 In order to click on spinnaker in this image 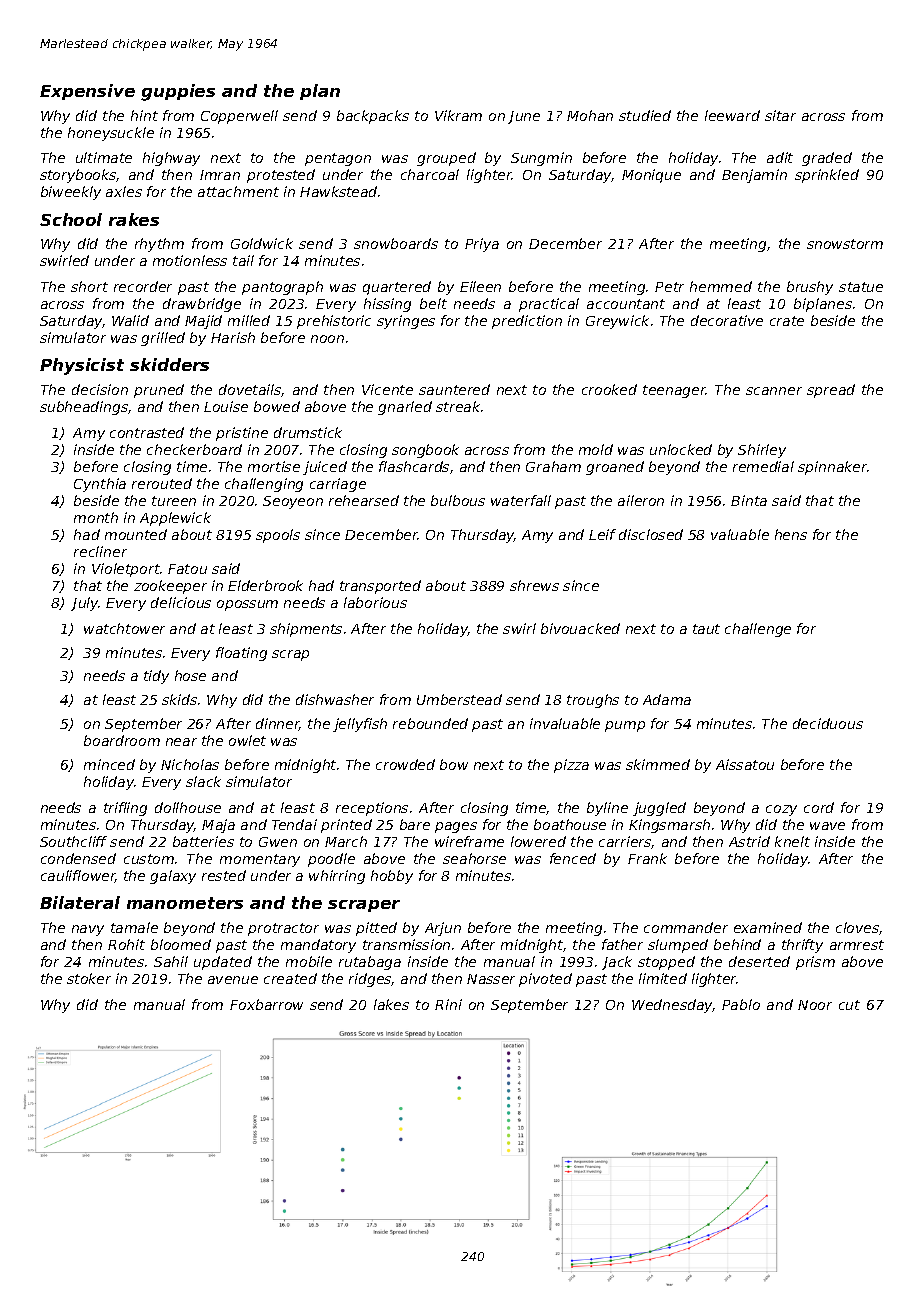, I will do `click(832, 468)`.
